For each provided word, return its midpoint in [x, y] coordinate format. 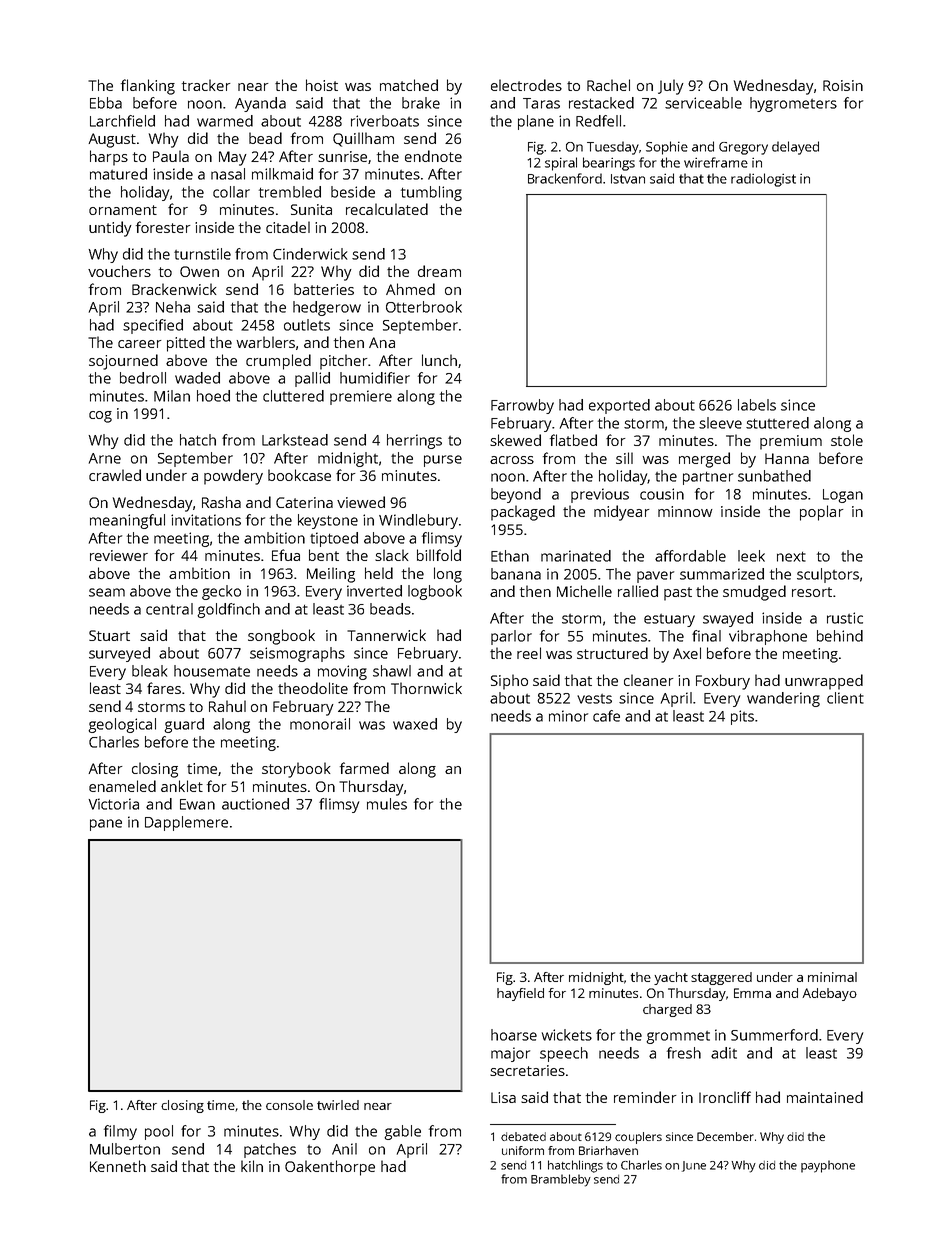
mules [387, 804]
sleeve [720, 423]
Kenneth [118, 1166]
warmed [225, 121]
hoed [213, 396]
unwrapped [824, 682]
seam [107, 592]
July [671, 87]
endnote [433, 156]
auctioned [255, 804]
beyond [516, 495]
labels [757, 405]
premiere [361, 397]
